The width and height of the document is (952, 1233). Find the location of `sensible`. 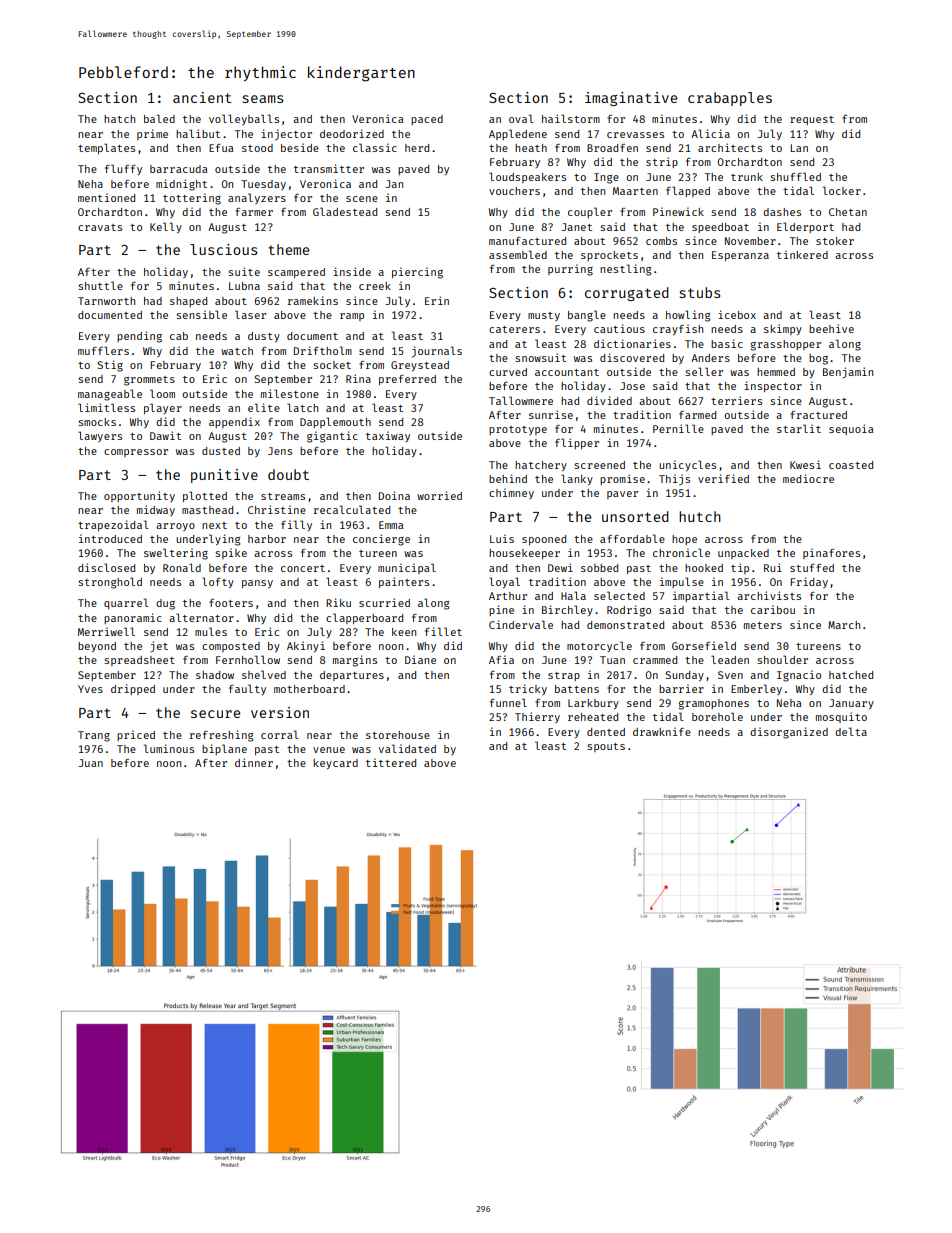

sensible is located at coordinates (201, 314).
